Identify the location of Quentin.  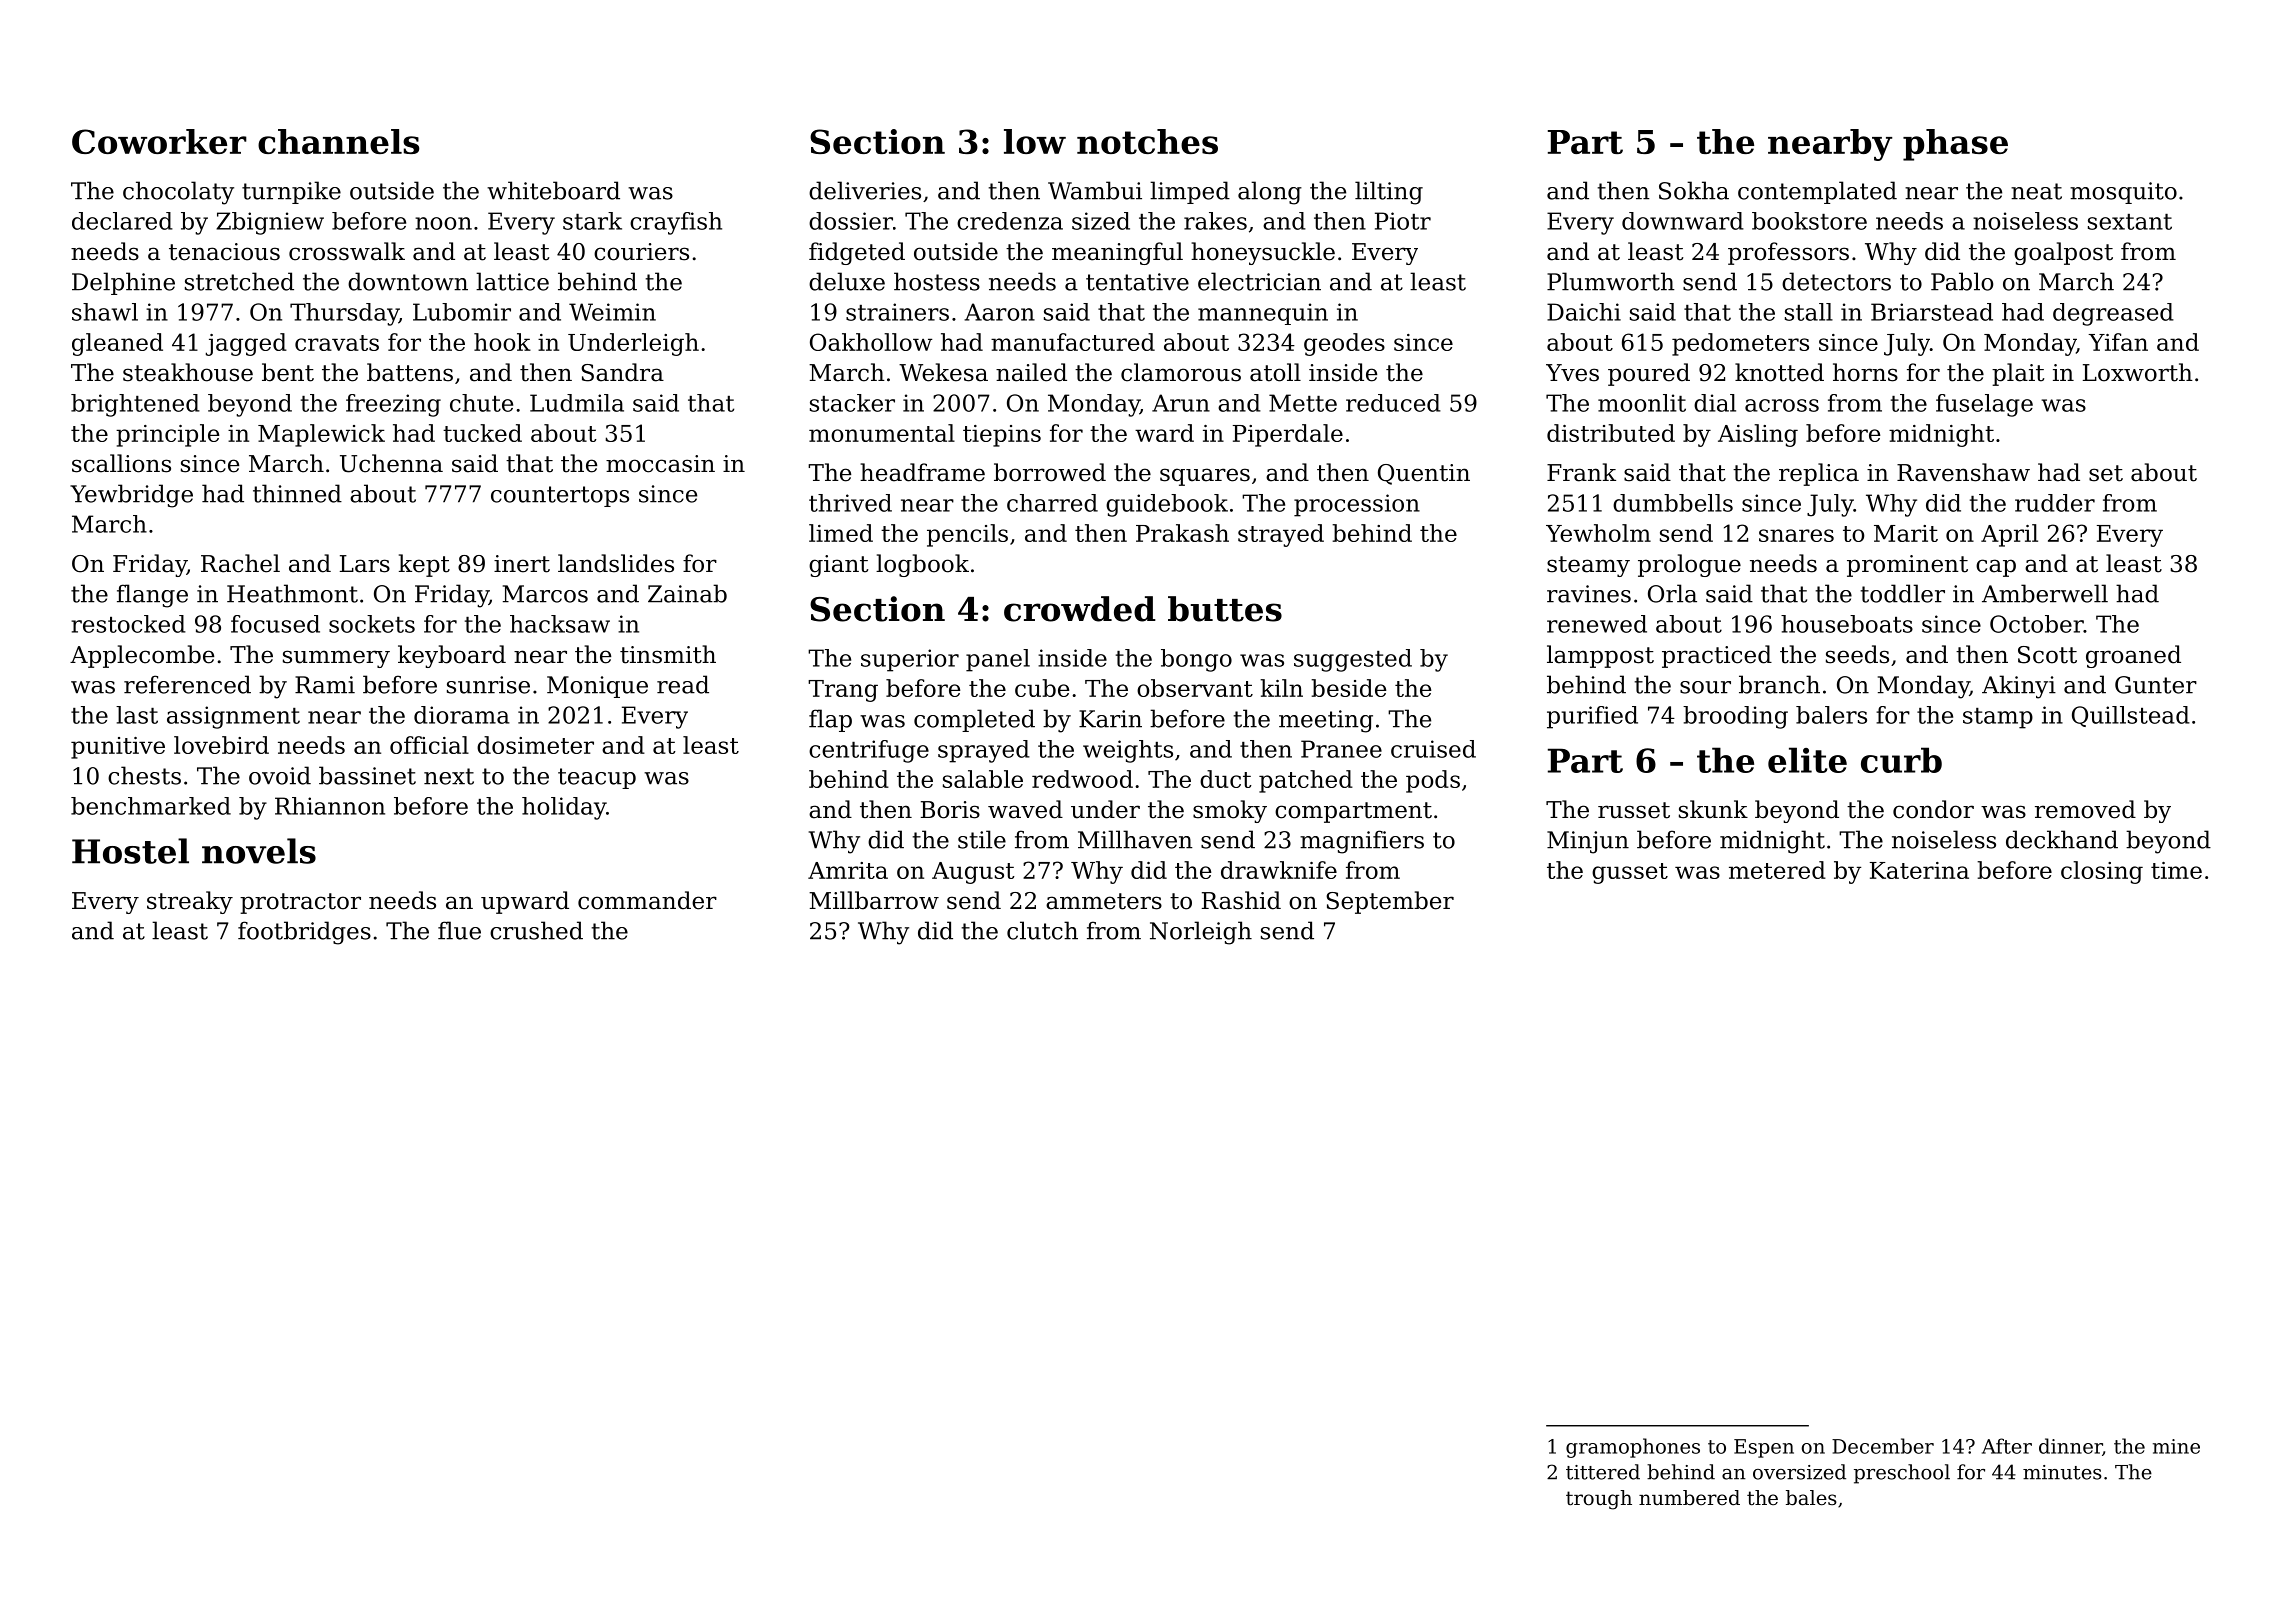
(1424, 474).
